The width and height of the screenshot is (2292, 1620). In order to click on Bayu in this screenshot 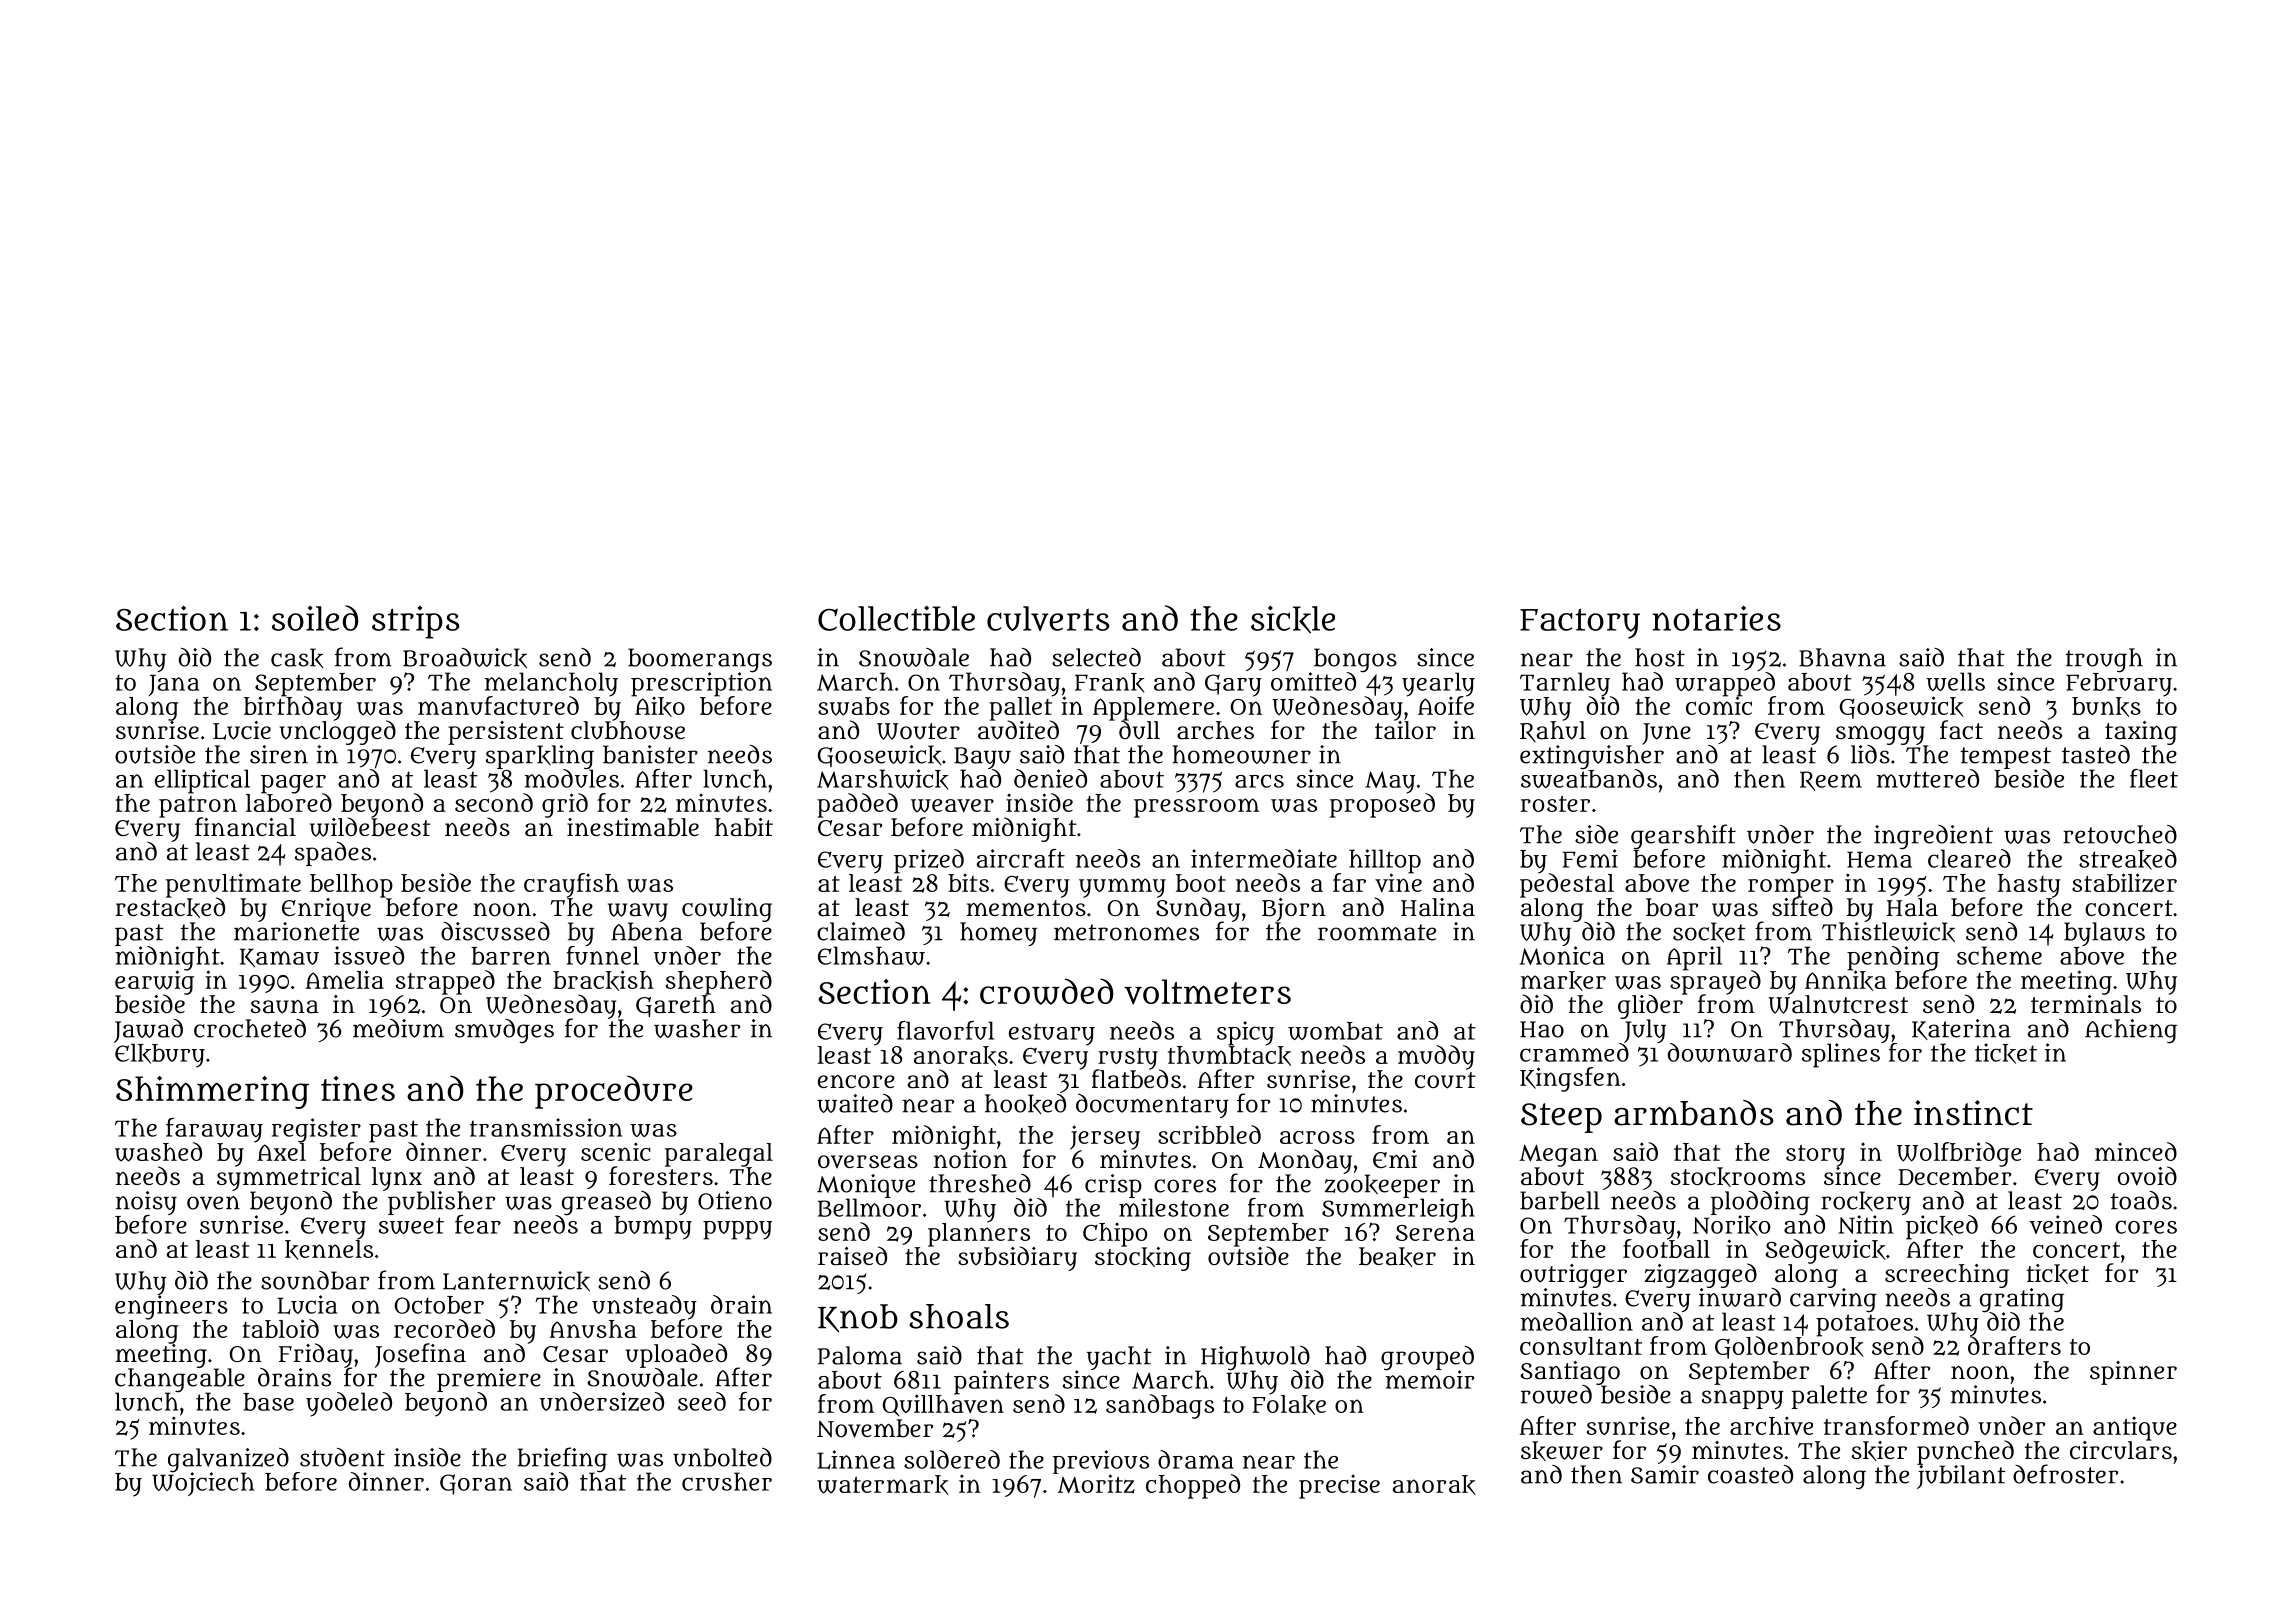, I will do `click(982, 758)`.
